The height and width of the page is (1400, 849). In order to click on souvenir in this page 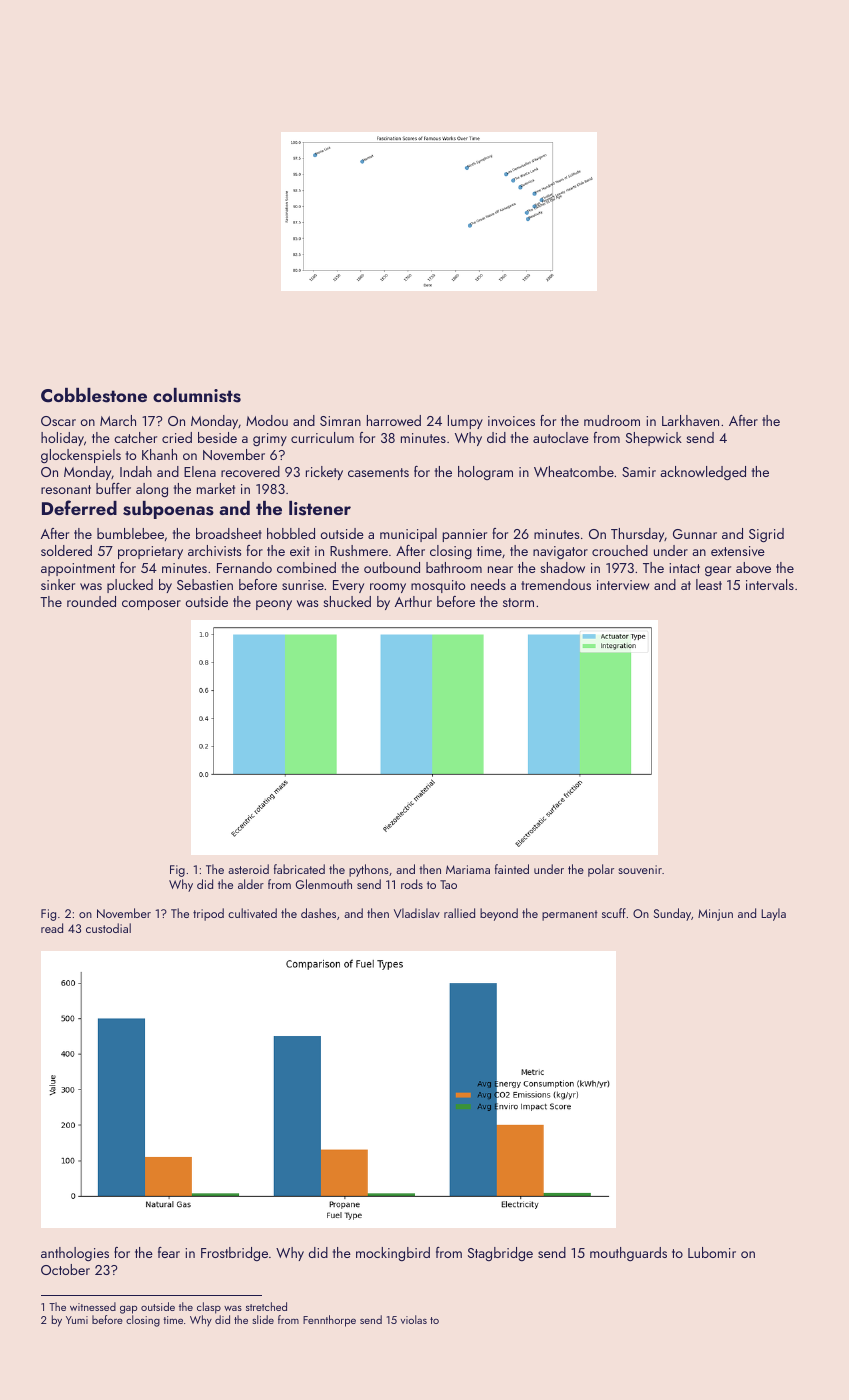, I will do `click(640, 869)`.
